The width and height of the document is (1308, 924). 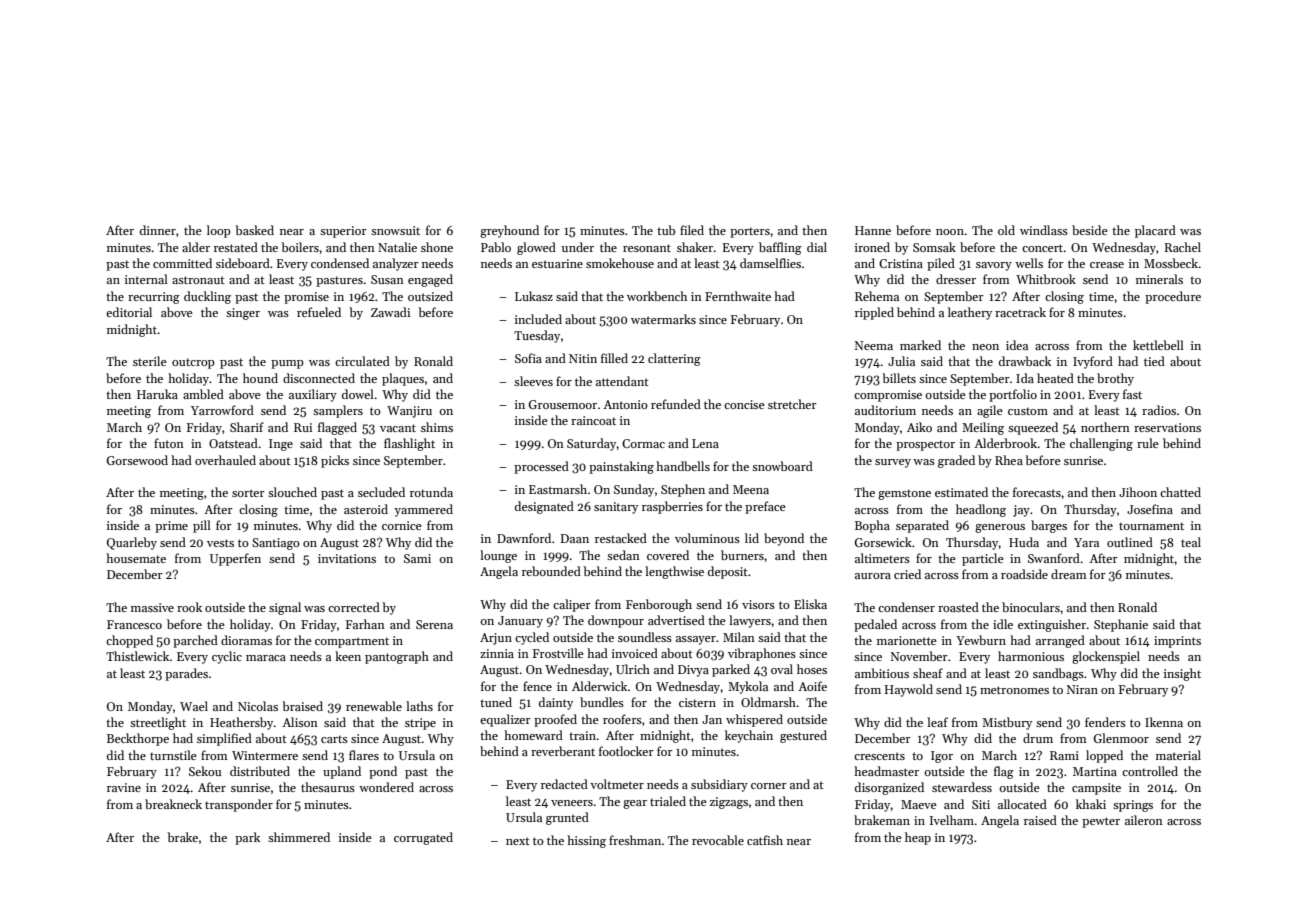 I want to click on Divya, so click(x=693, y=671).
